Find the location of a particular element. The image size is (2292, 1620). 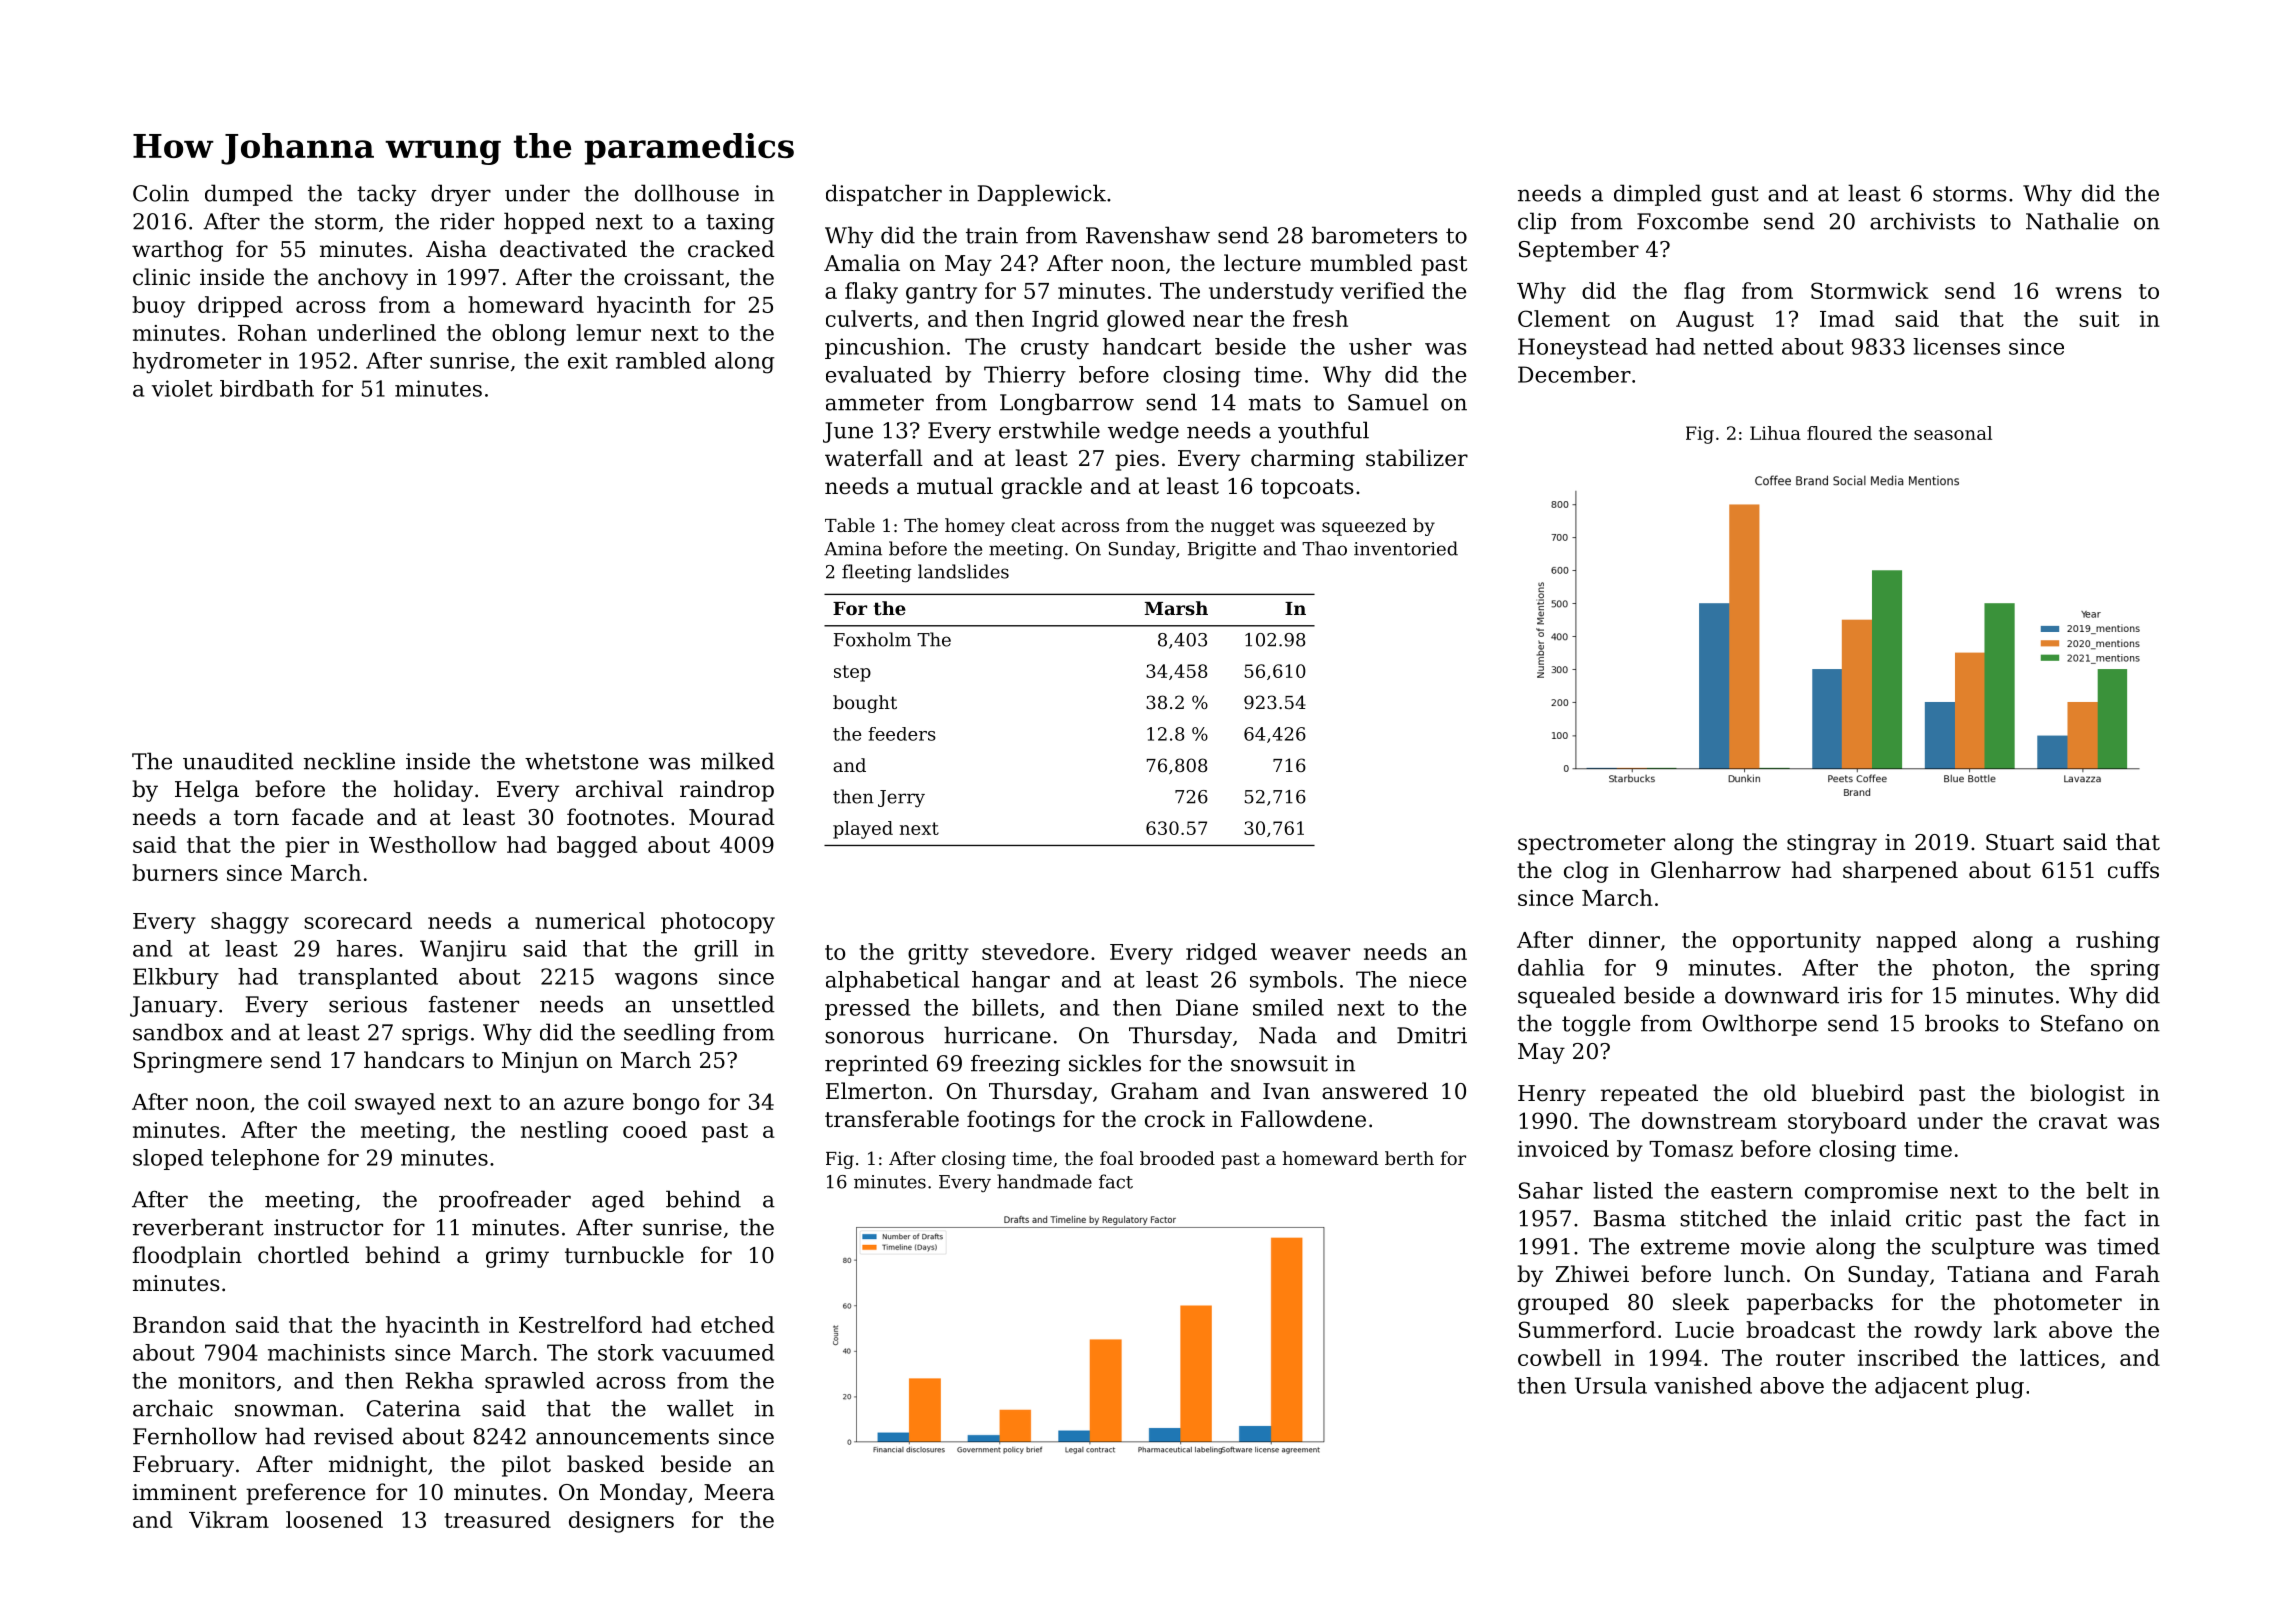

Table is located at coordinates (850, 525).
